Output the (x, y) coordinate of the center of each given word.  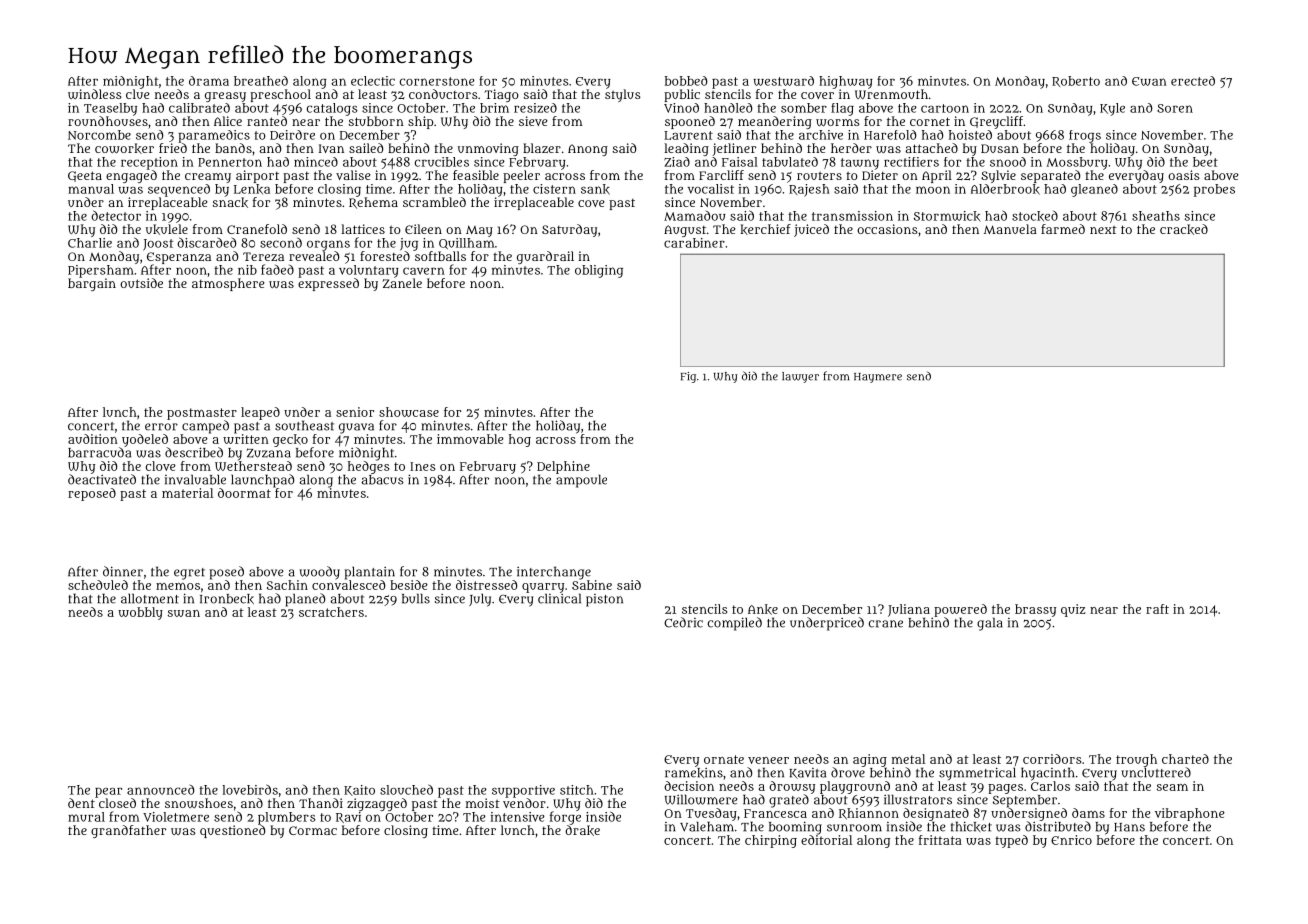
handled (728, 108)
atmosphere (228, 284)
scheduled (98, 585)
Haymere (878, 378)
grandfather (128, 831)
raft (1157, 609)
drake (582, 830)
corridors (1052, 759)
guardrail (545, 257)
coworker (124, 148)
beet (1205, 162)
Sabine (592, 585)
